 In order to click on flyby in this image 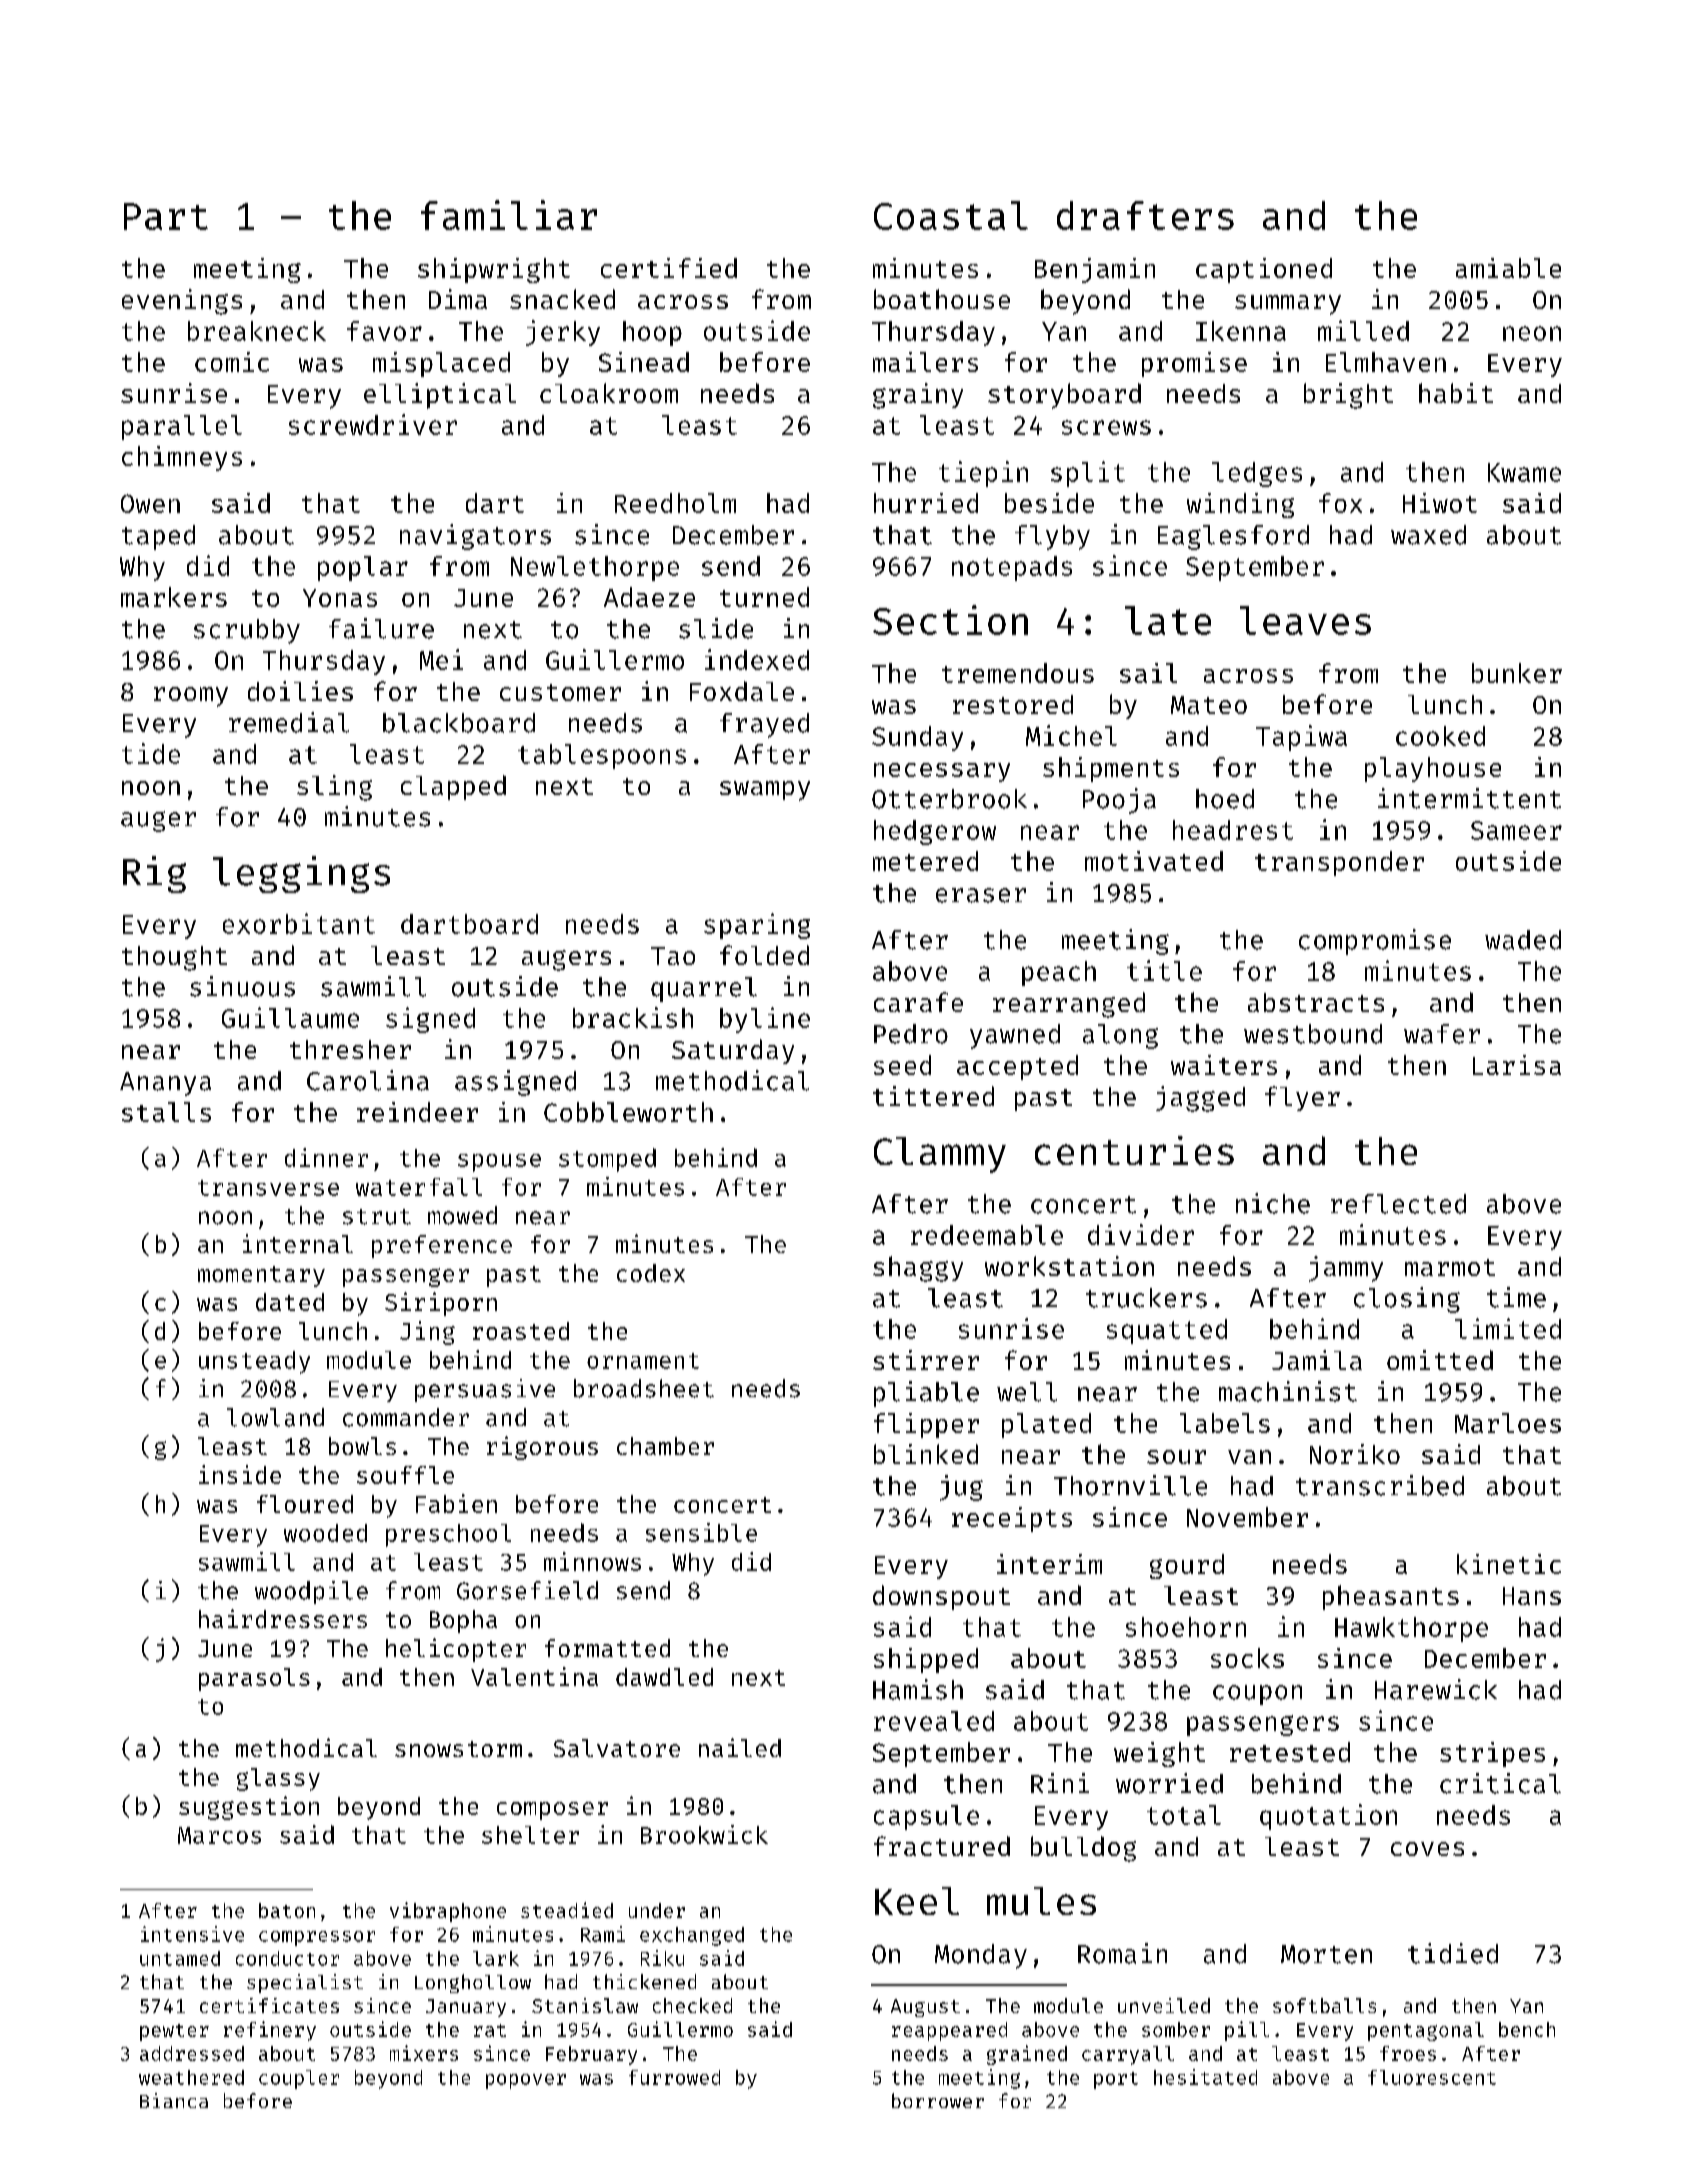, I will do `click(1052, 537)`.
